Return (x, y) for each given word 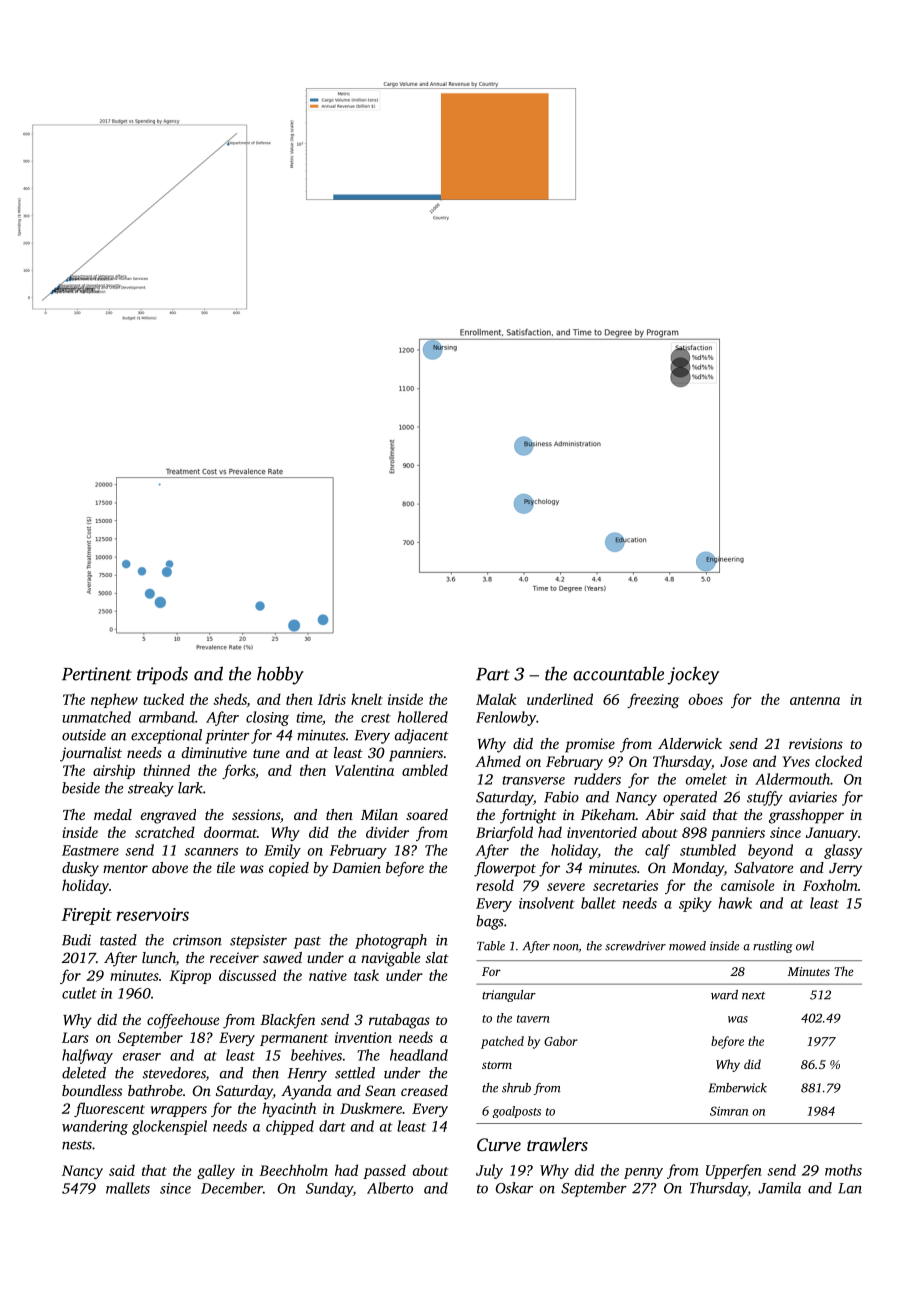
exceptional (166, 736)
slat (437, 957)
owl (805, 946)
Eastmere (90, 850)
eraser (142, 1057)
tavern (533, 1019)
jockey (693, 675)
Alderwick (690, 743)
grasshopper (806, 816)
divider (387, 832)
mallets (128, 1188)
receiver (234, 957)
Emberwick (738, 1088)
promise (590, 745)
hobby (280, 675)
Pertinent (97, 674)
